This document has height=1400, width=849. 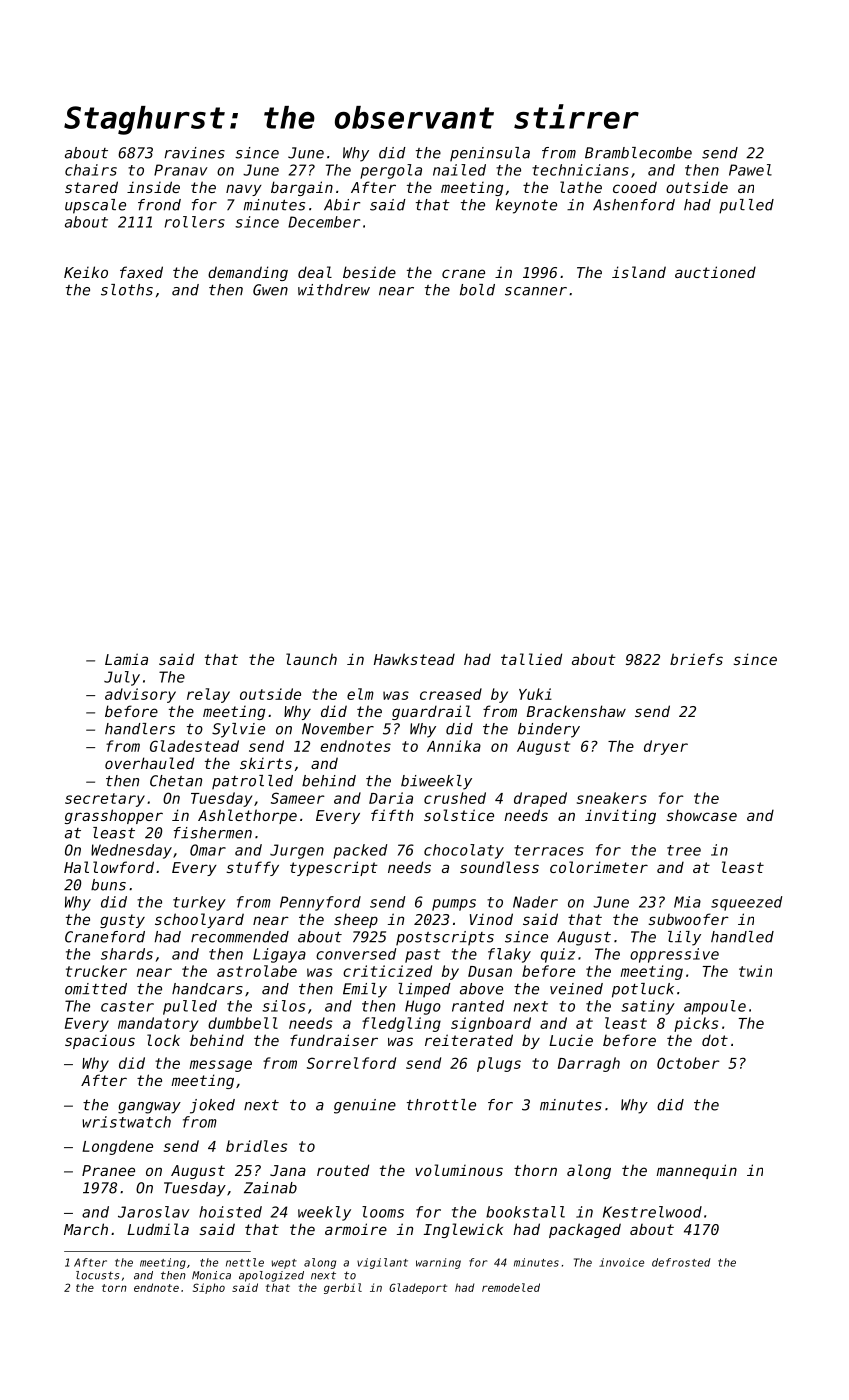 I want to click on bridles, so click(x=256, y=1146).
